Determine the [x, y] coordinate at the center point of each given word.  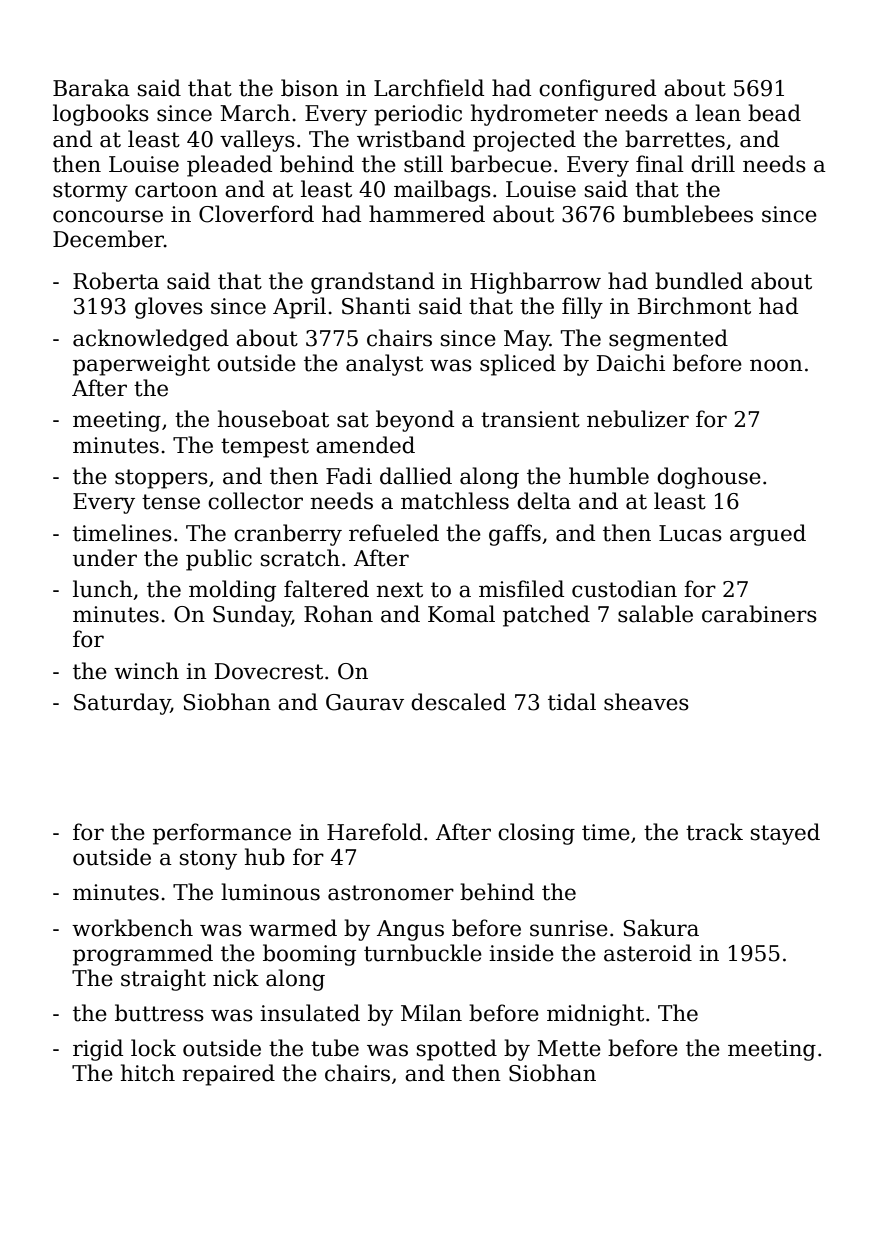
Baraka [91, 88]
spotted [457, 1050]
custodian [624, 589]
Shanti [376, 306]
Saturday [122, 704]
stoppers [161, 479]
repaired [228, 1075]
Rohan [338, 614]
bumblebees [688, 214]
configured [597, 90]
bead [774, 113]
